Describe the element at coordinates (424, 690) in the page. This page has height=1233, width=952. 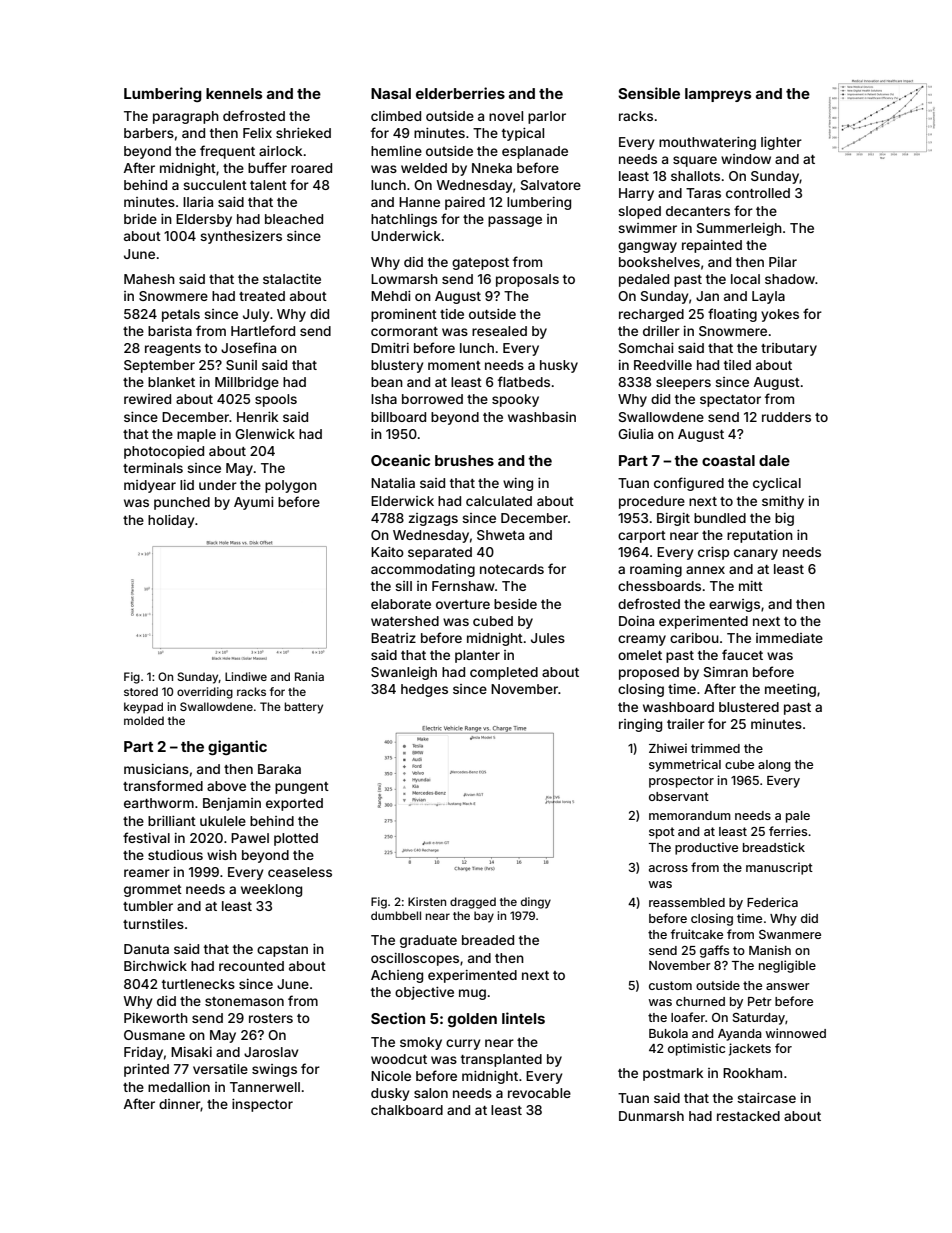
I see `hedges` at that location.
